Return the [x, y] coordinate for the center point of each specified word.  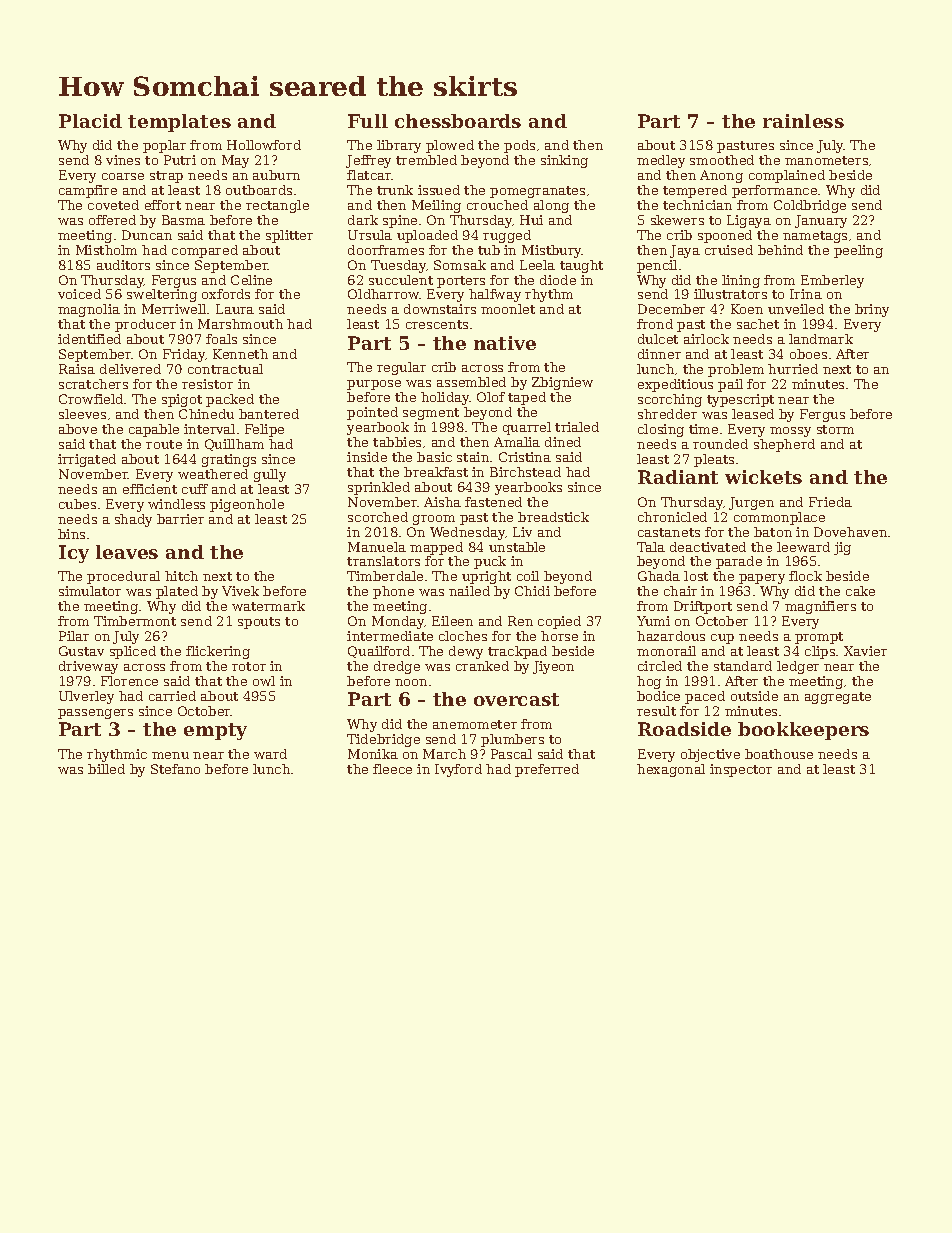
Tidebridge [383, 740]
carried [172, 696]
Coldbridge [810, 206]
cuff [195, 489]
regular [401, 368]
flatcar [369, 175]
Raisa [77, 369]
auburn [276, 175]
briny [872, 310]
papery [762, 579]
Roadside [684, 729]
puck [490, 562]
